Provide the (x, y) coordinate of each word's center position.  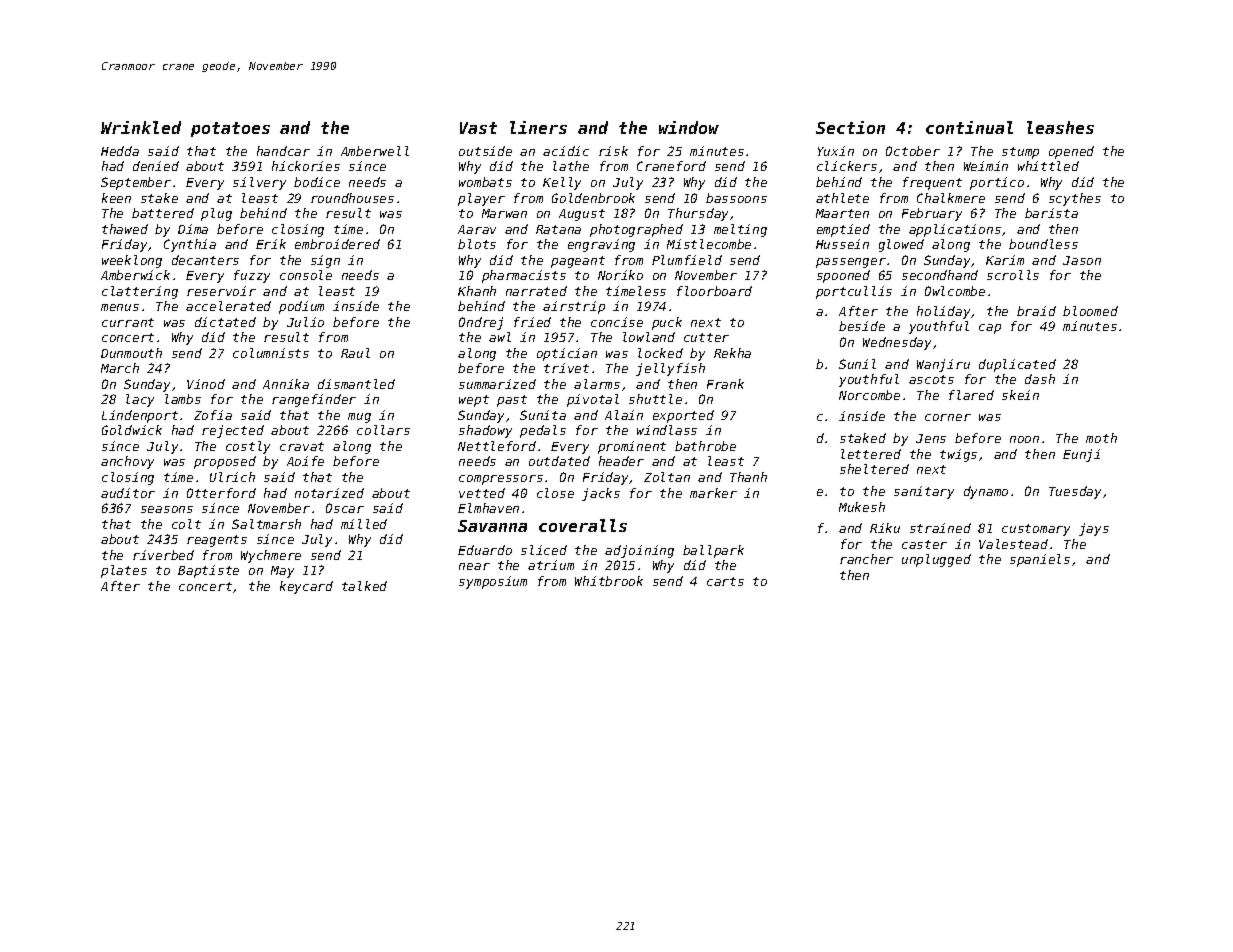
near (474, 566)
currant (128, 322)
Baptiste (208, 571)
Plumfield (687, 260)
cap (990, 329)
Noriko (620, 275)
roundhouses (352, 198)
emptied (843, 230)
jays (1094, 529)
